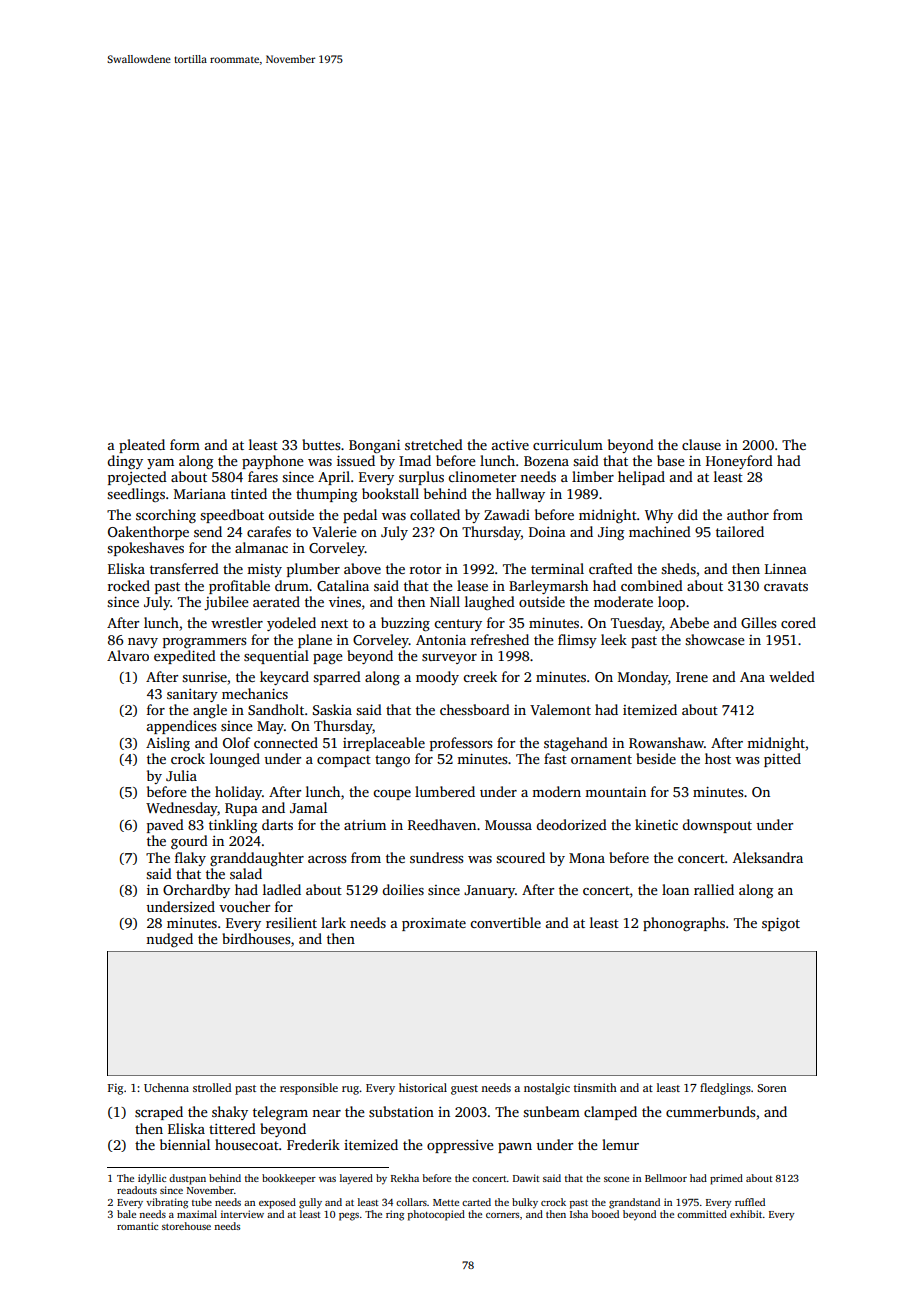  I want to click on voucher, so click(244, 906).
